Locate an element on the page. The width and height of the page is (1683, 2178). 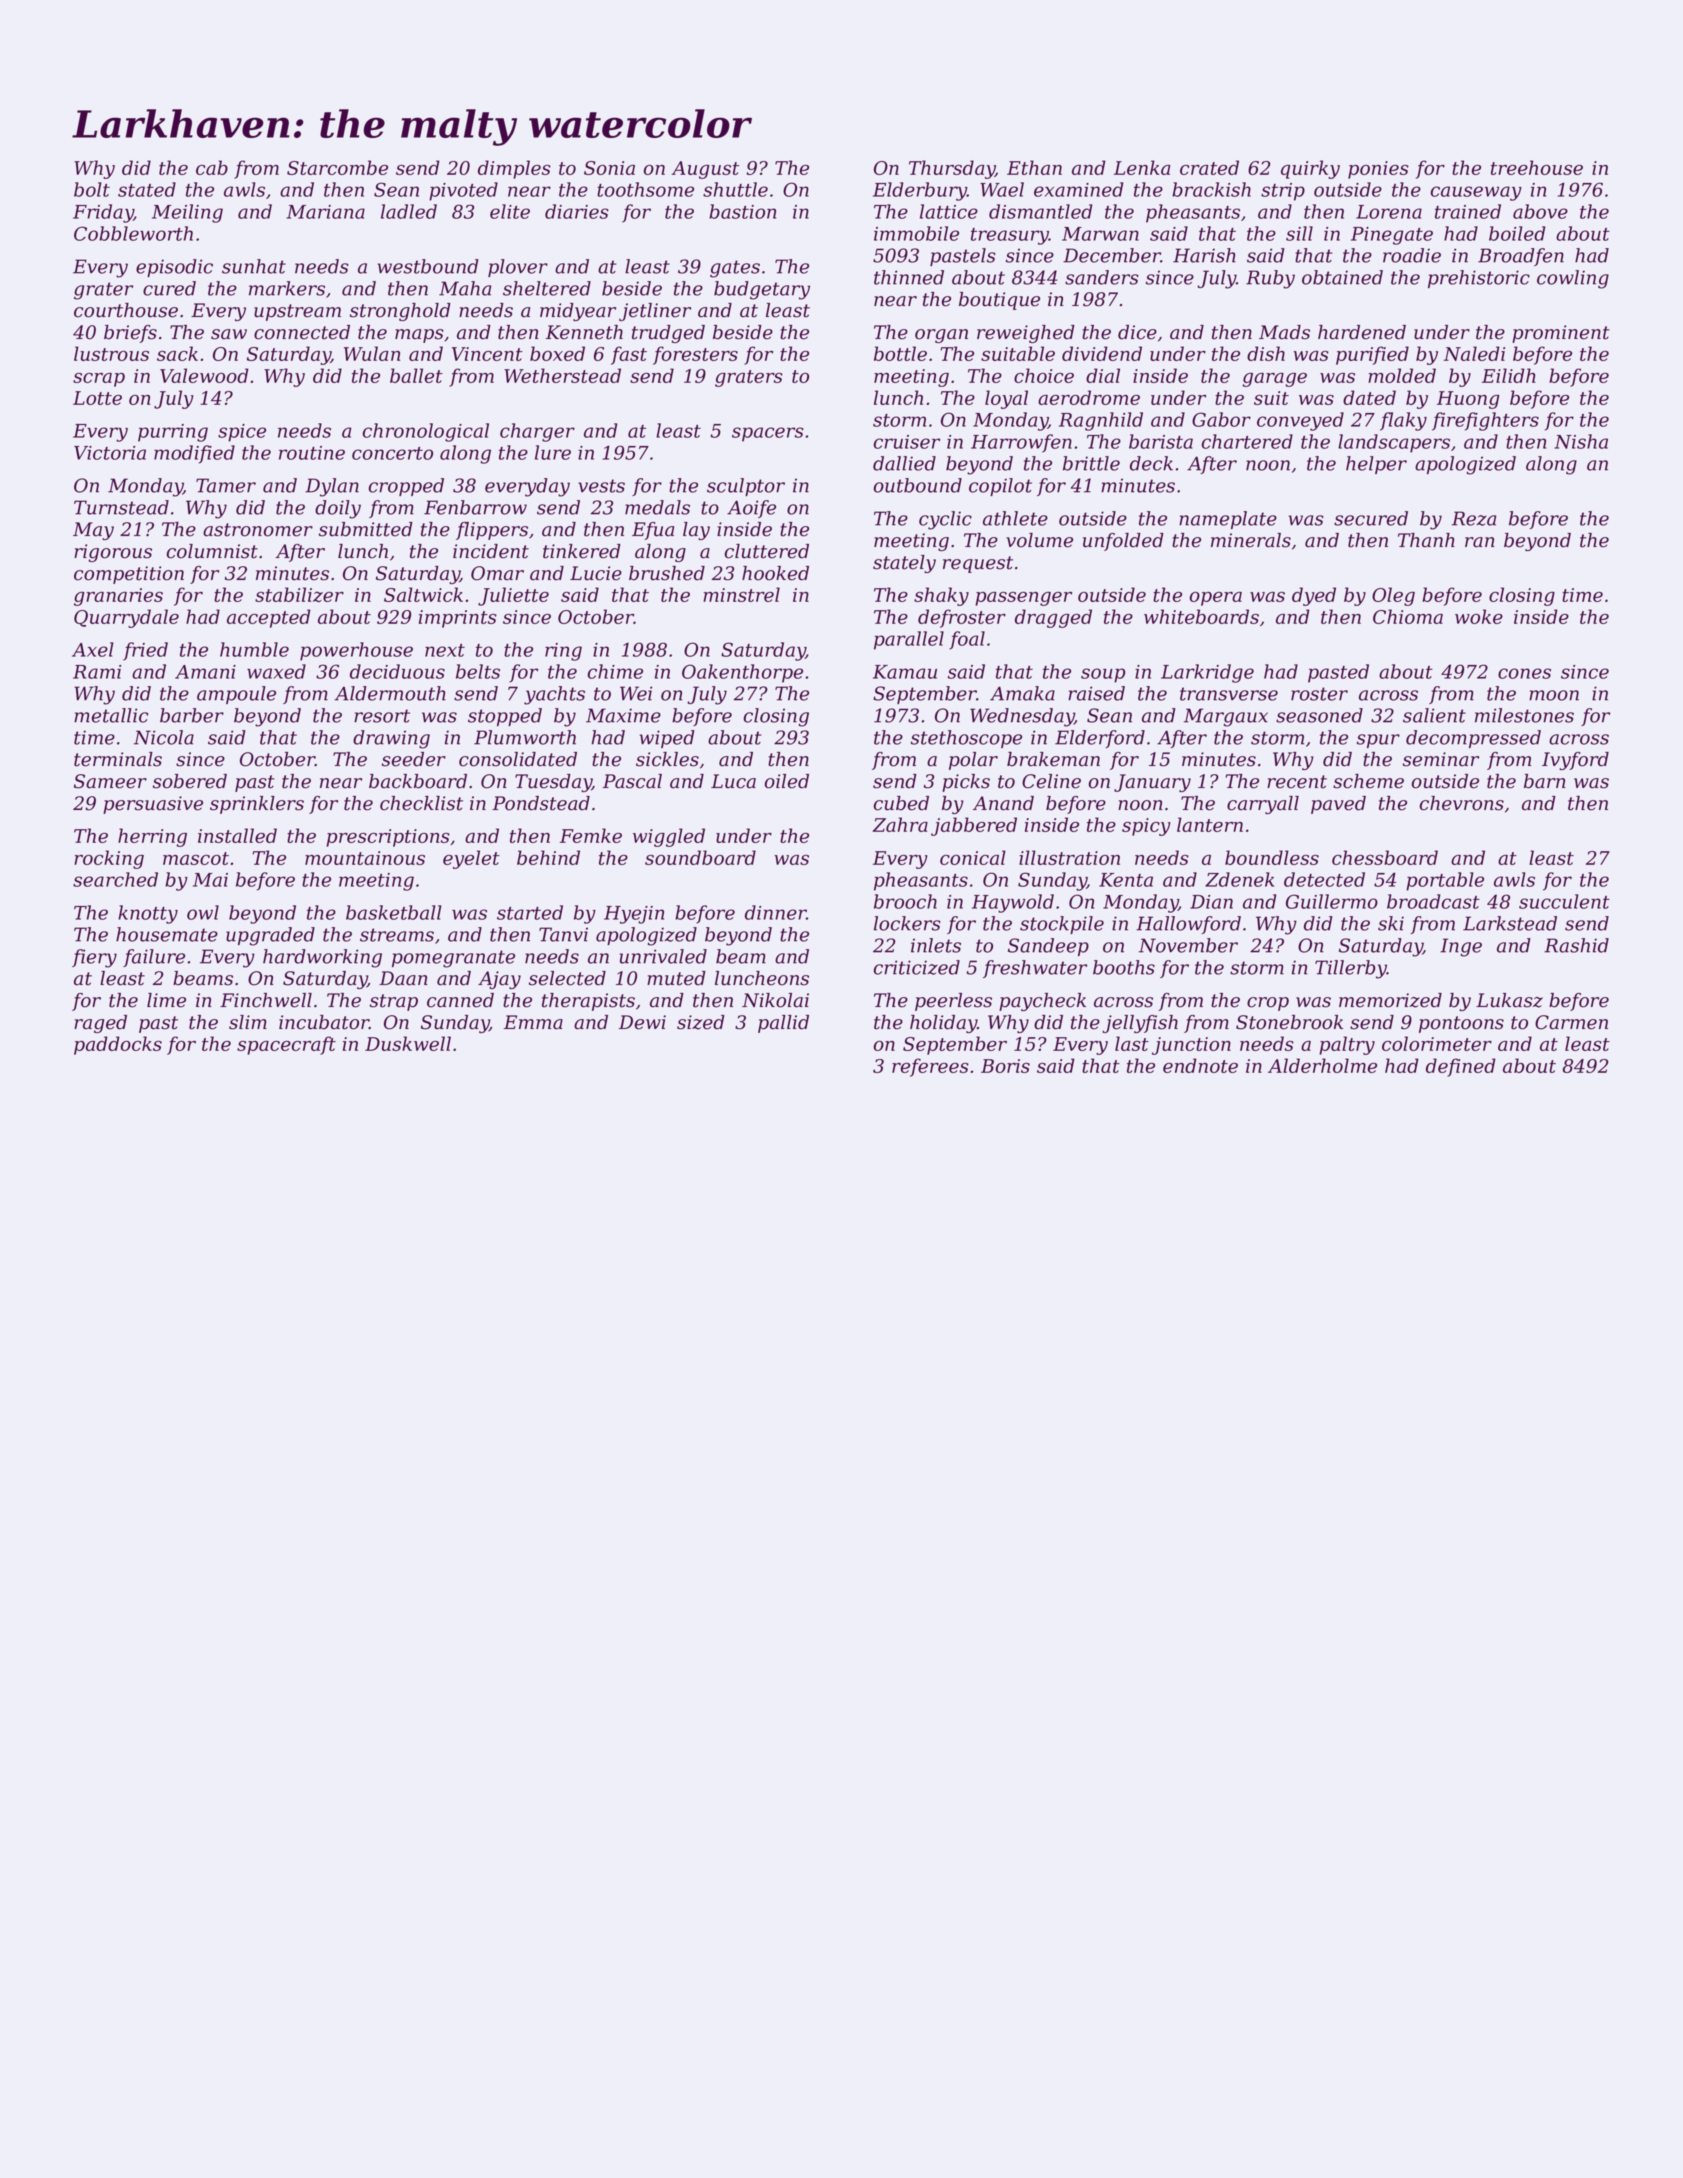
foresters is located at coordinates (695, 355).
